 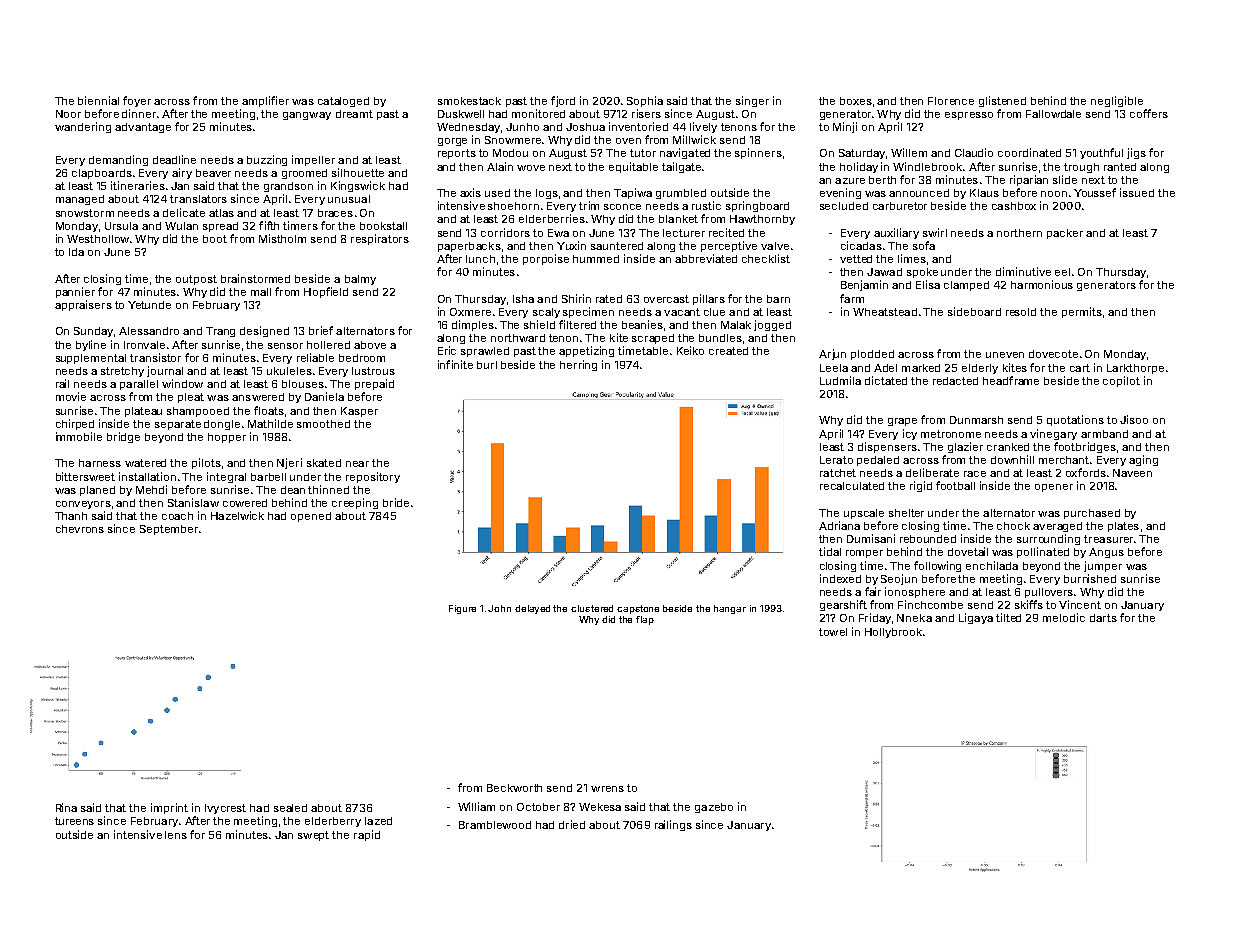 I want to click on Florence, so click(x=951, y=101).
